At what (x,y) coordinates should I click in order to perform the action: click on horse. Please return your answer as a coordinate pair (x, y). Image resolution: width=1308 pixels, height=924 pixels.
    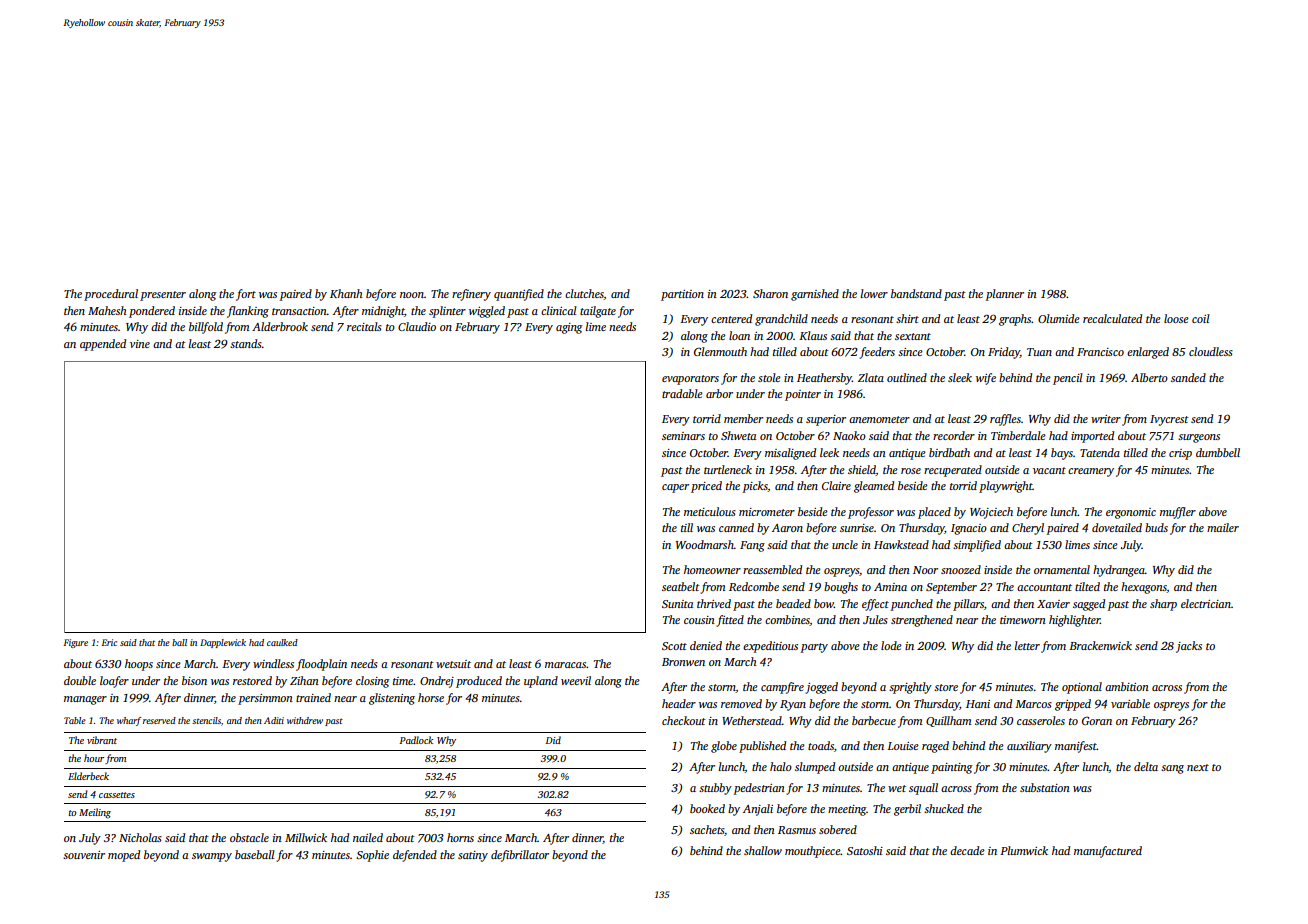
    Looking at the image, I should click on (431, 697).
